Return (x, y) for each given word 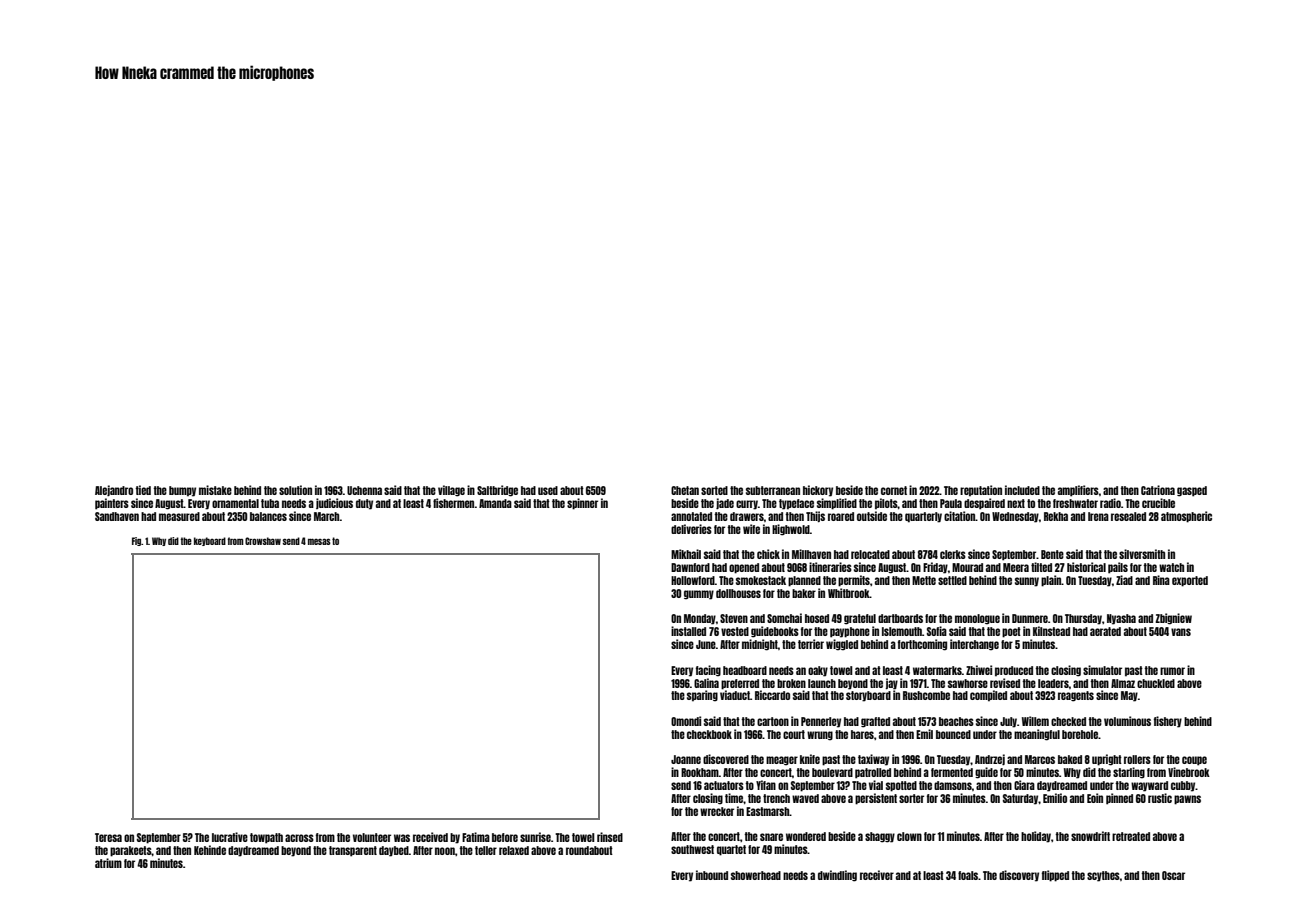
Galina (706, 683)
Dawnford (690, 567)
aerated (1105, 631)
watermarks (937, 670)
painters (112, 504)
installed (688, 631)
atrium (108, 863)
